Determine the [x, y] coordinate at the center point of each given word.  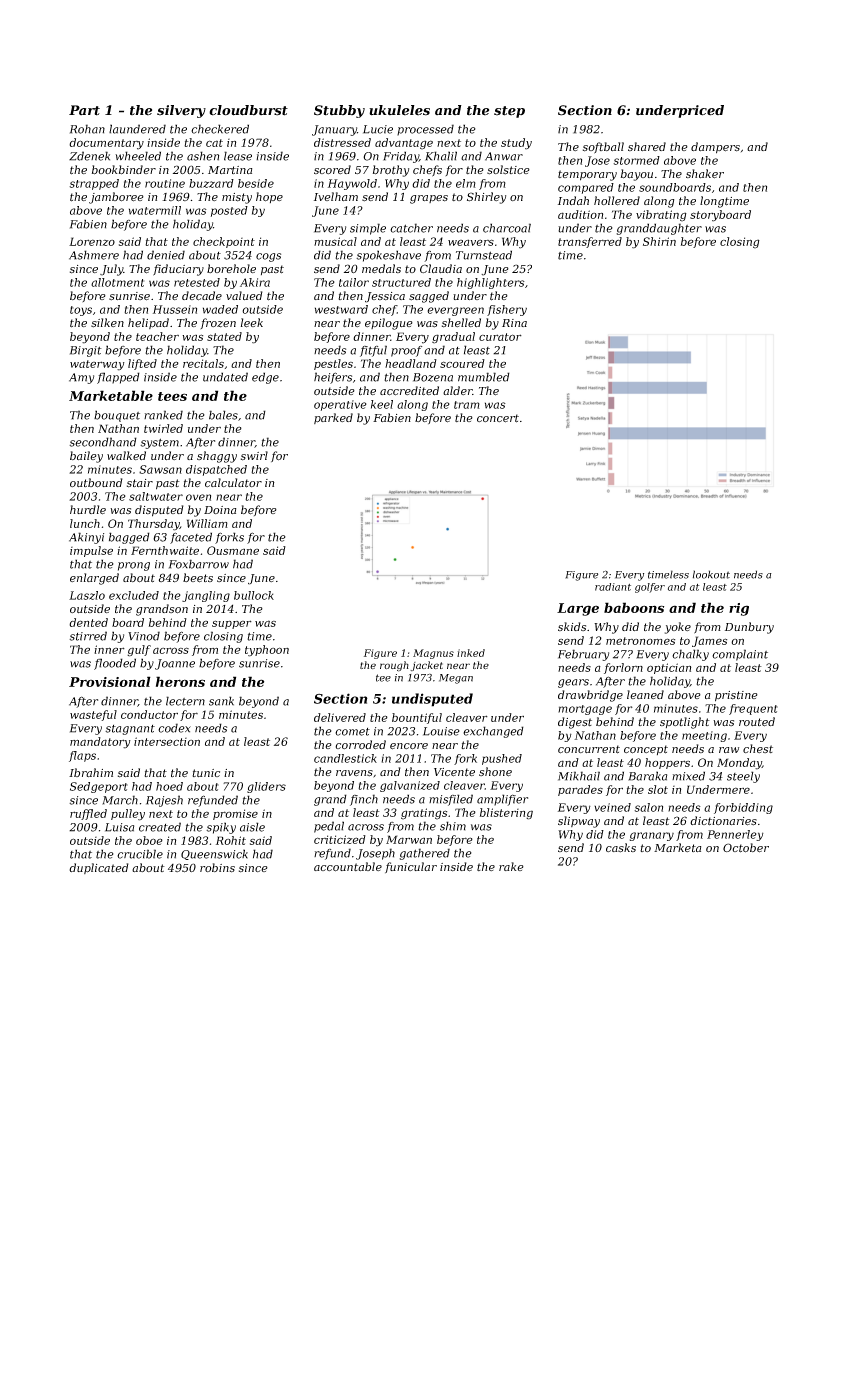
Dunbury [749, 628]
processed [425, 130]
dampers [715, 148]
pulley [128, 815]
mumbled [484, 377]
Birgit [86, 351]
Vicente [454, 772]
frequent [753, 709]
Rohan [87, 129]
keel [382, 404]
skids [572, 626]
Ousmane [233, 550]
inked [471, 653]
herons [180, 681]
